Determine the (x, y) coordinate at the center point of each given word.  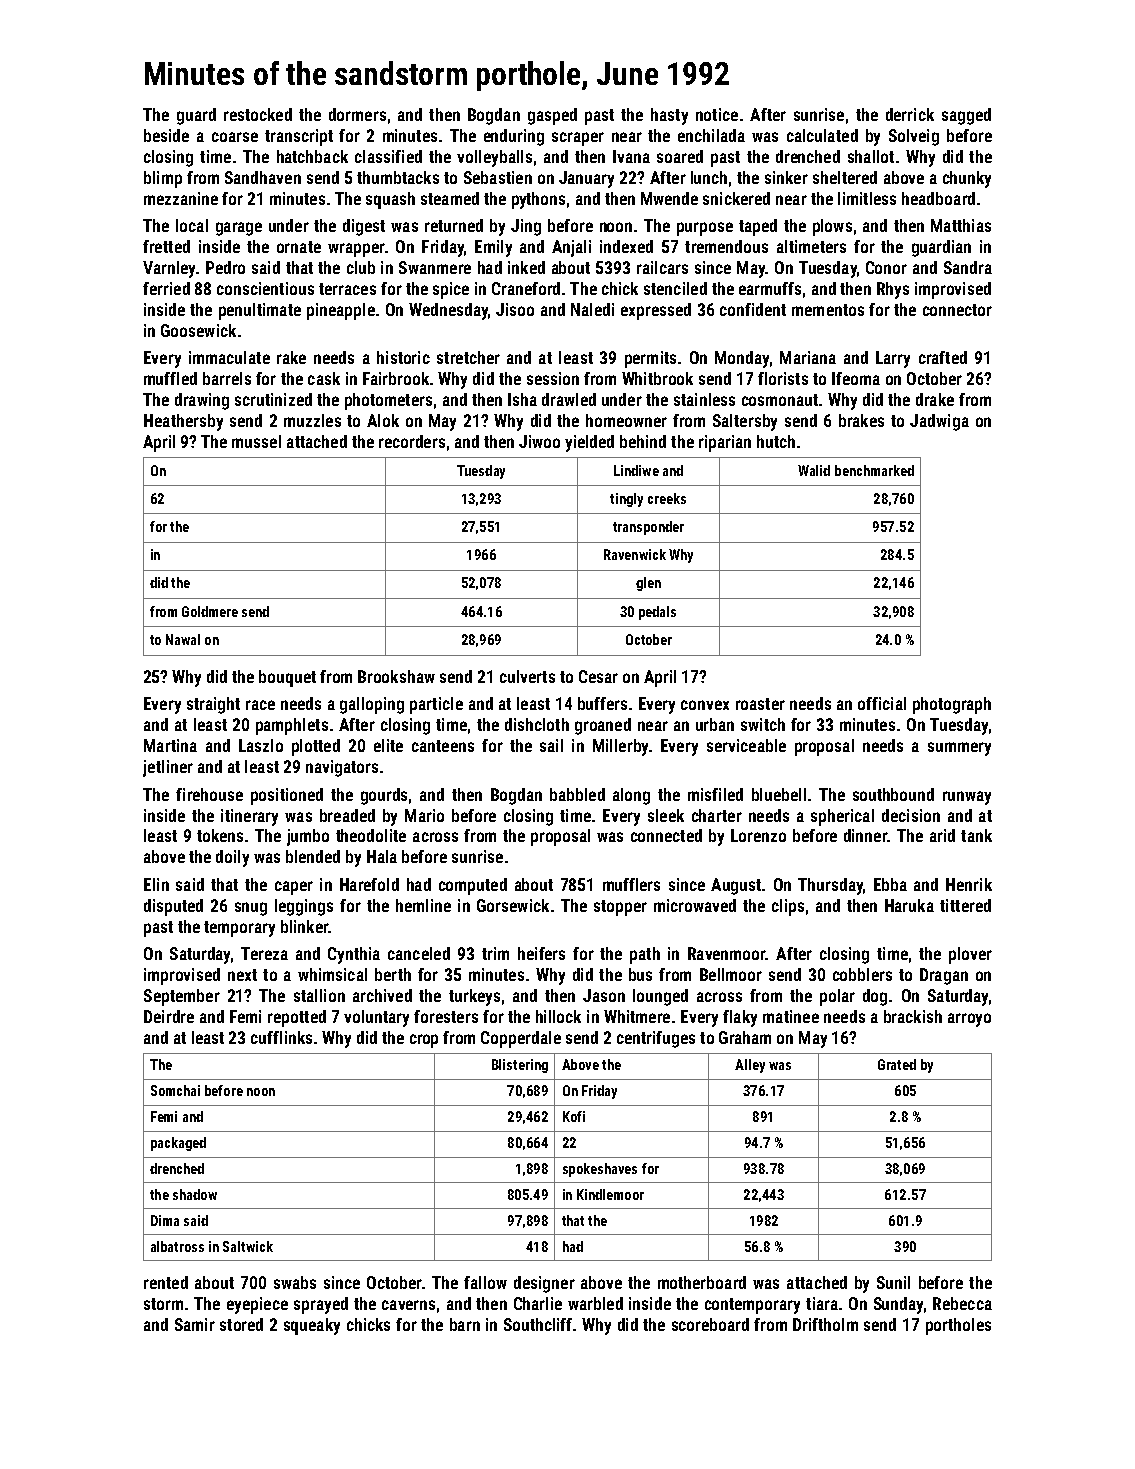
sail (551, 745)
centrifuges (656, 1039)
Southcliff (538, 1324)
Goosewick (198, 330)
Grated (897, 1064)
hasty (669, 116)
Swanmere (435, 267)
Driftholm (825, 1324)
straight (213, 705)
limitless (867, 198)
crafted (943, 357)
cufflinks (281, 1037)
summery (959, 749)
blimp (163, 179)
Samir (195, 1324)
